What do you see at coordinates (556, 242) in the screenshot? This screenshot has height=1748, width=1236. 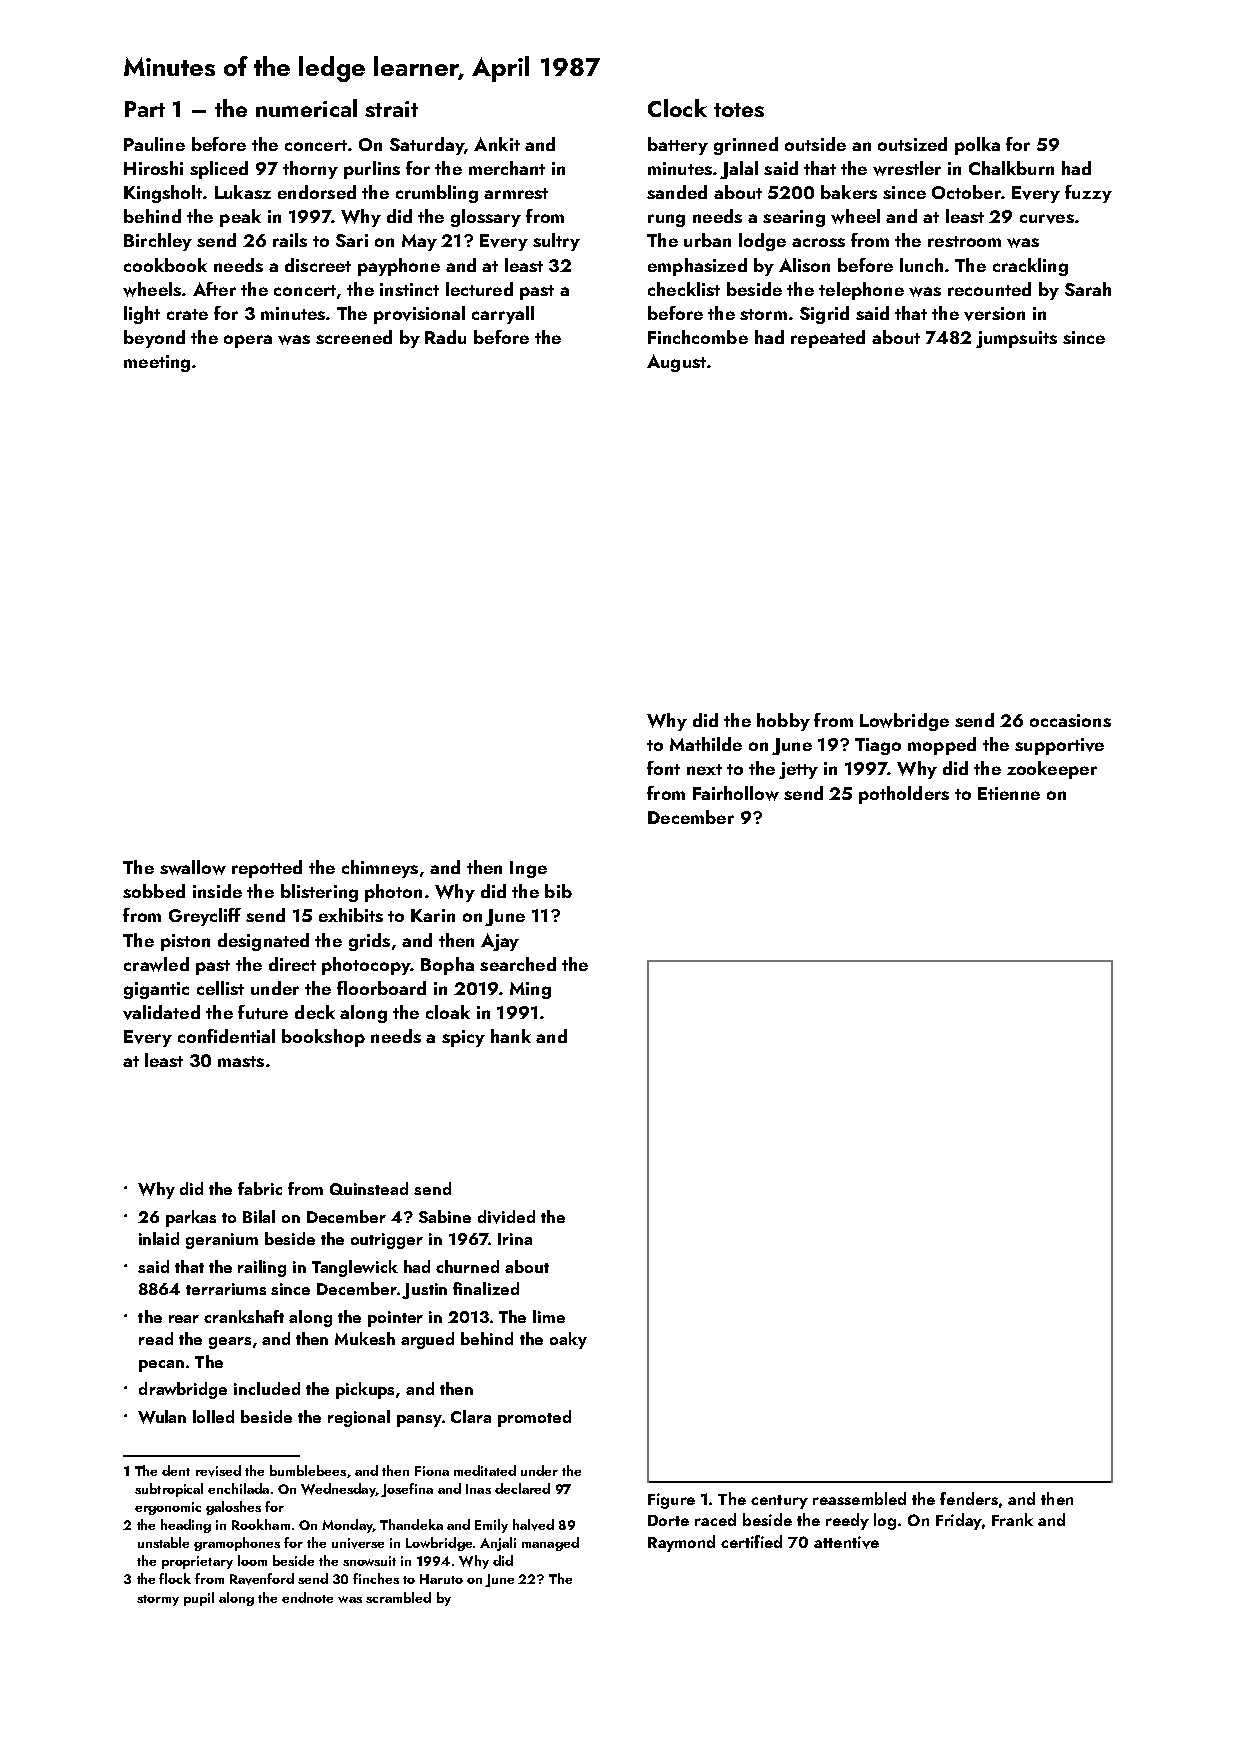 I see `sultry` at bounding box center [556, 242].
